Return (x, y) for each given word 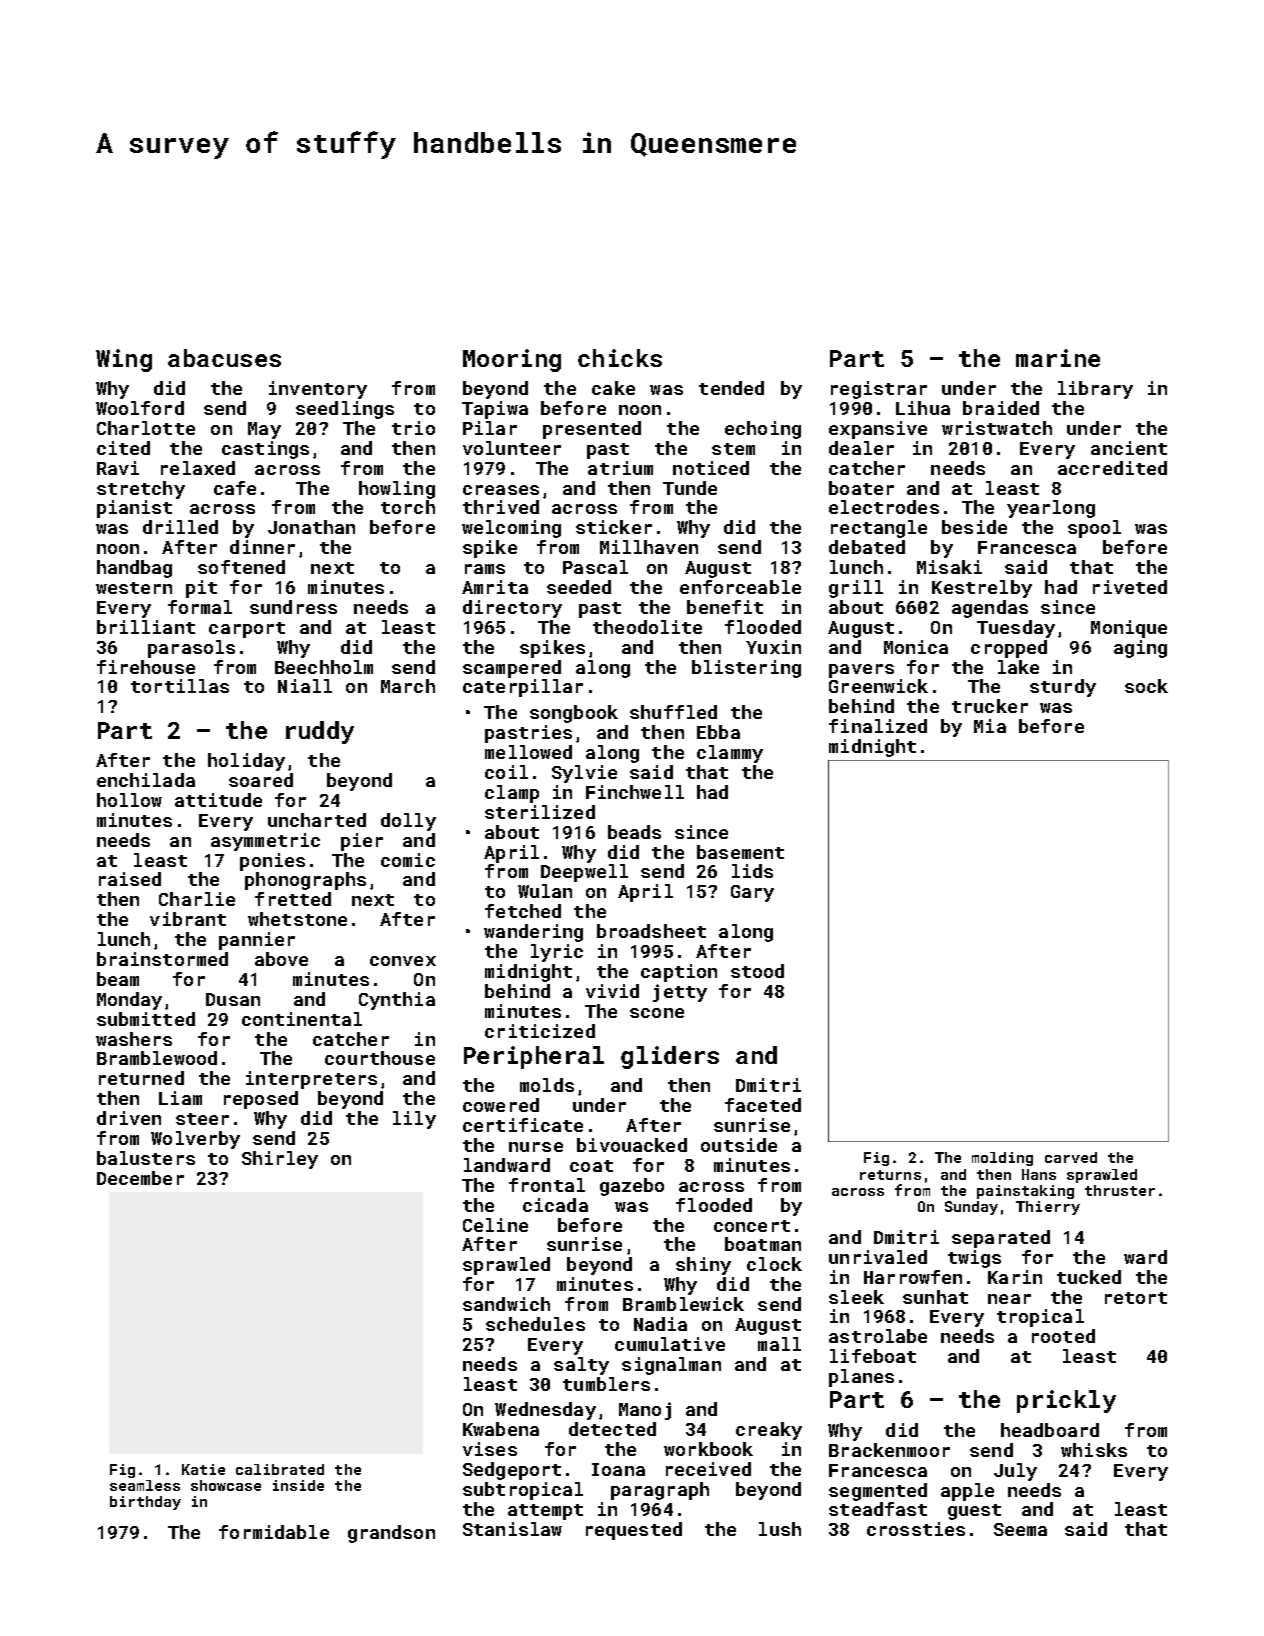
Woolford (140, 408)
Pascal (595, 567)
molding (1002, 1159)
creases (501, 490)
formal (200, 607)
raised (130, 879)
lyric (557, 953)
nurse (536, 1147)
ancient (1129, 448)
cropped (1009, 649)
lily (414, 1120)
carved (1071, 1157)
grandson (391, 1534)
